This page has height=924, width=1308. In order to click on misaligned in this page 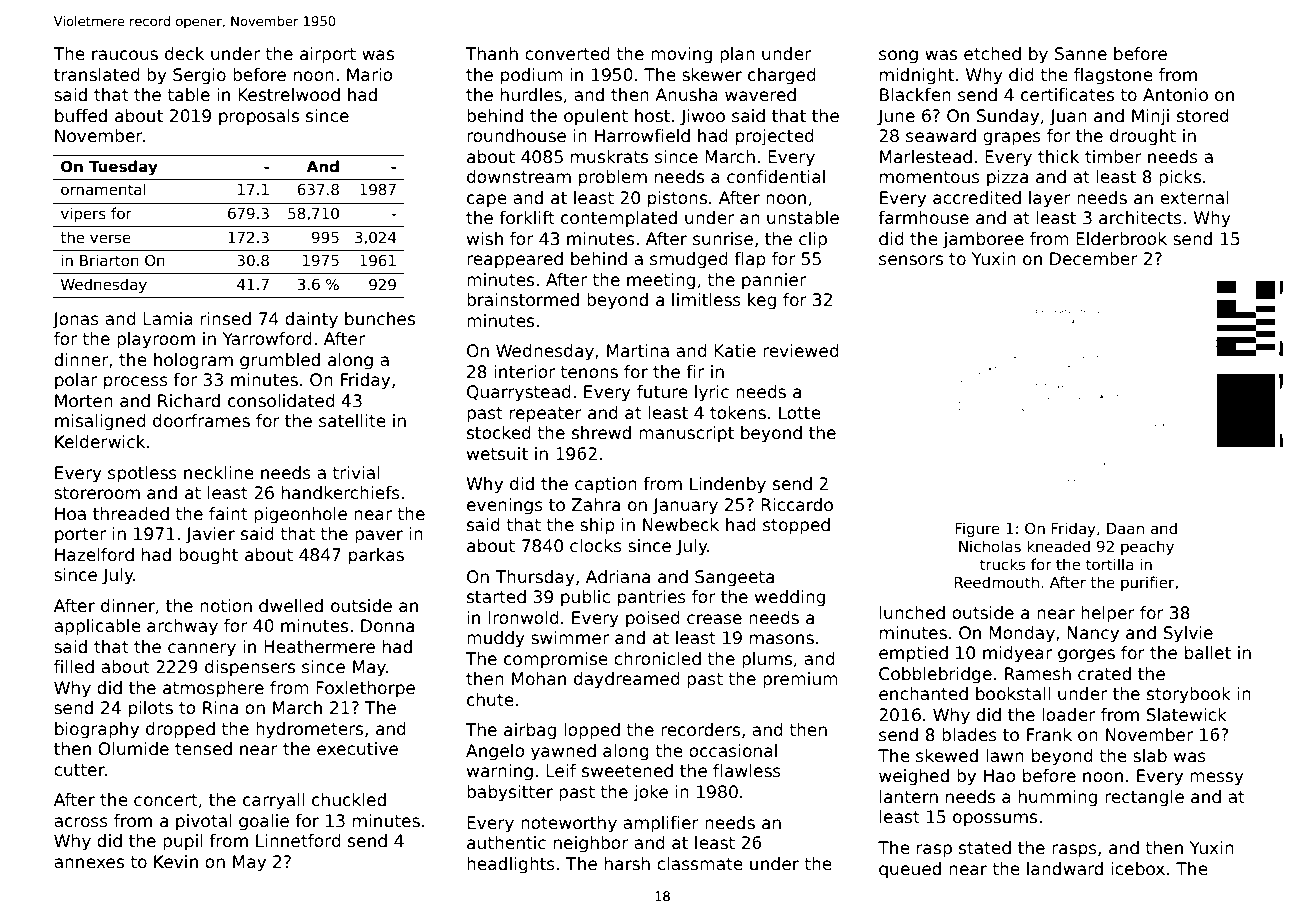, I will do `click(100, 422)`.
